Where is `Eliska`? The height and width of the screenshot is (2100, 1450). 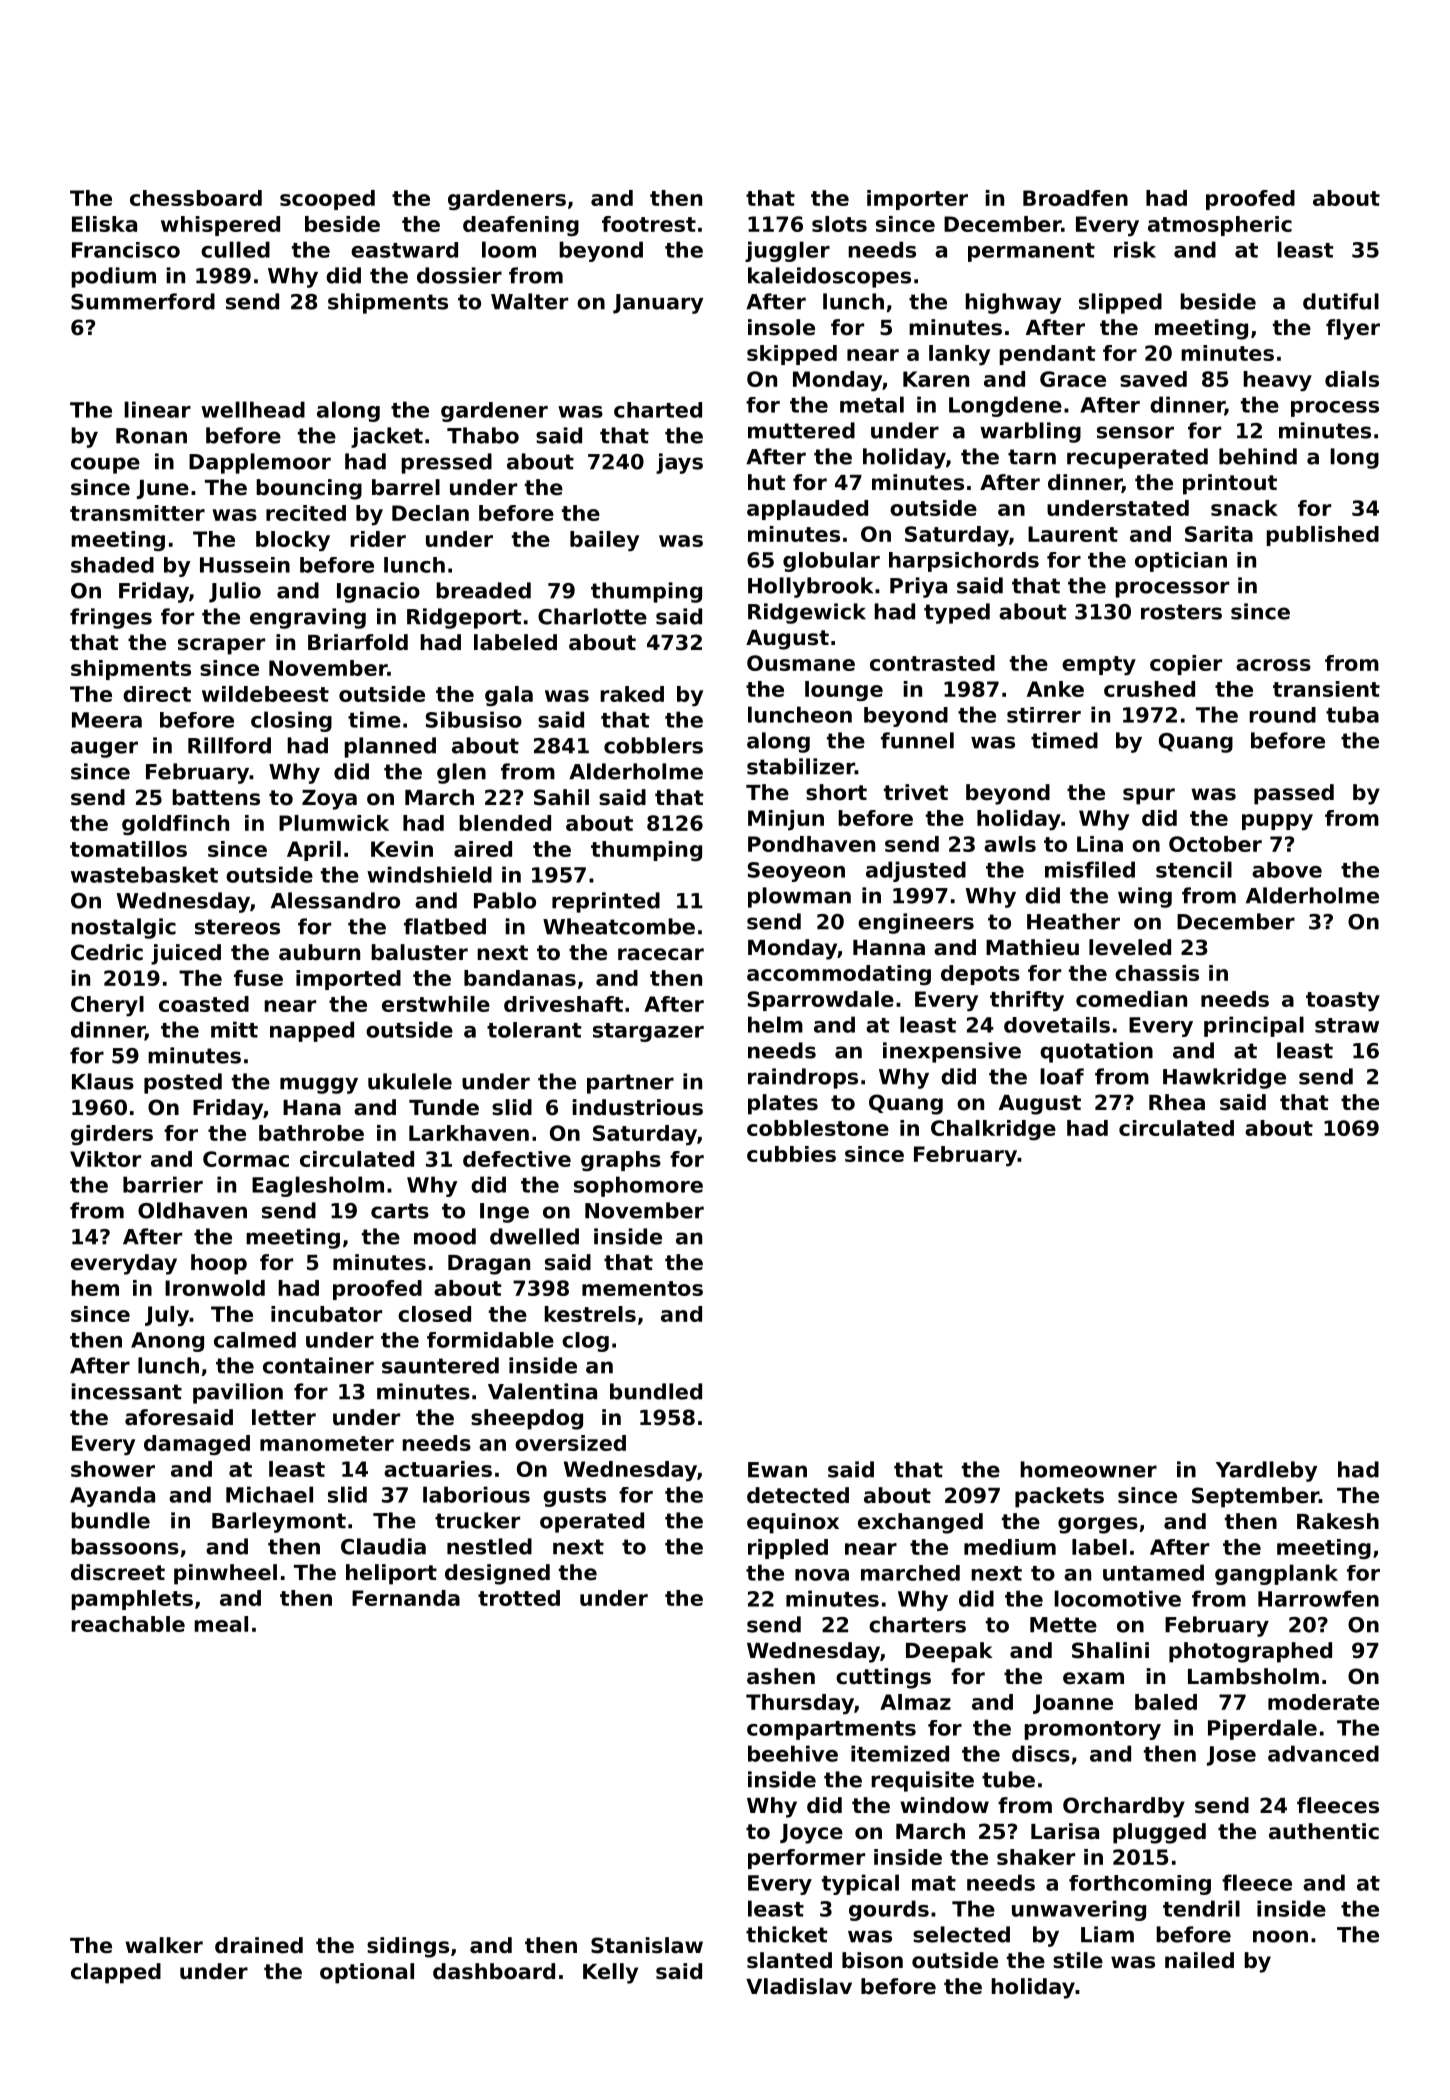
Eliska is located at coordinates (104, 224).
